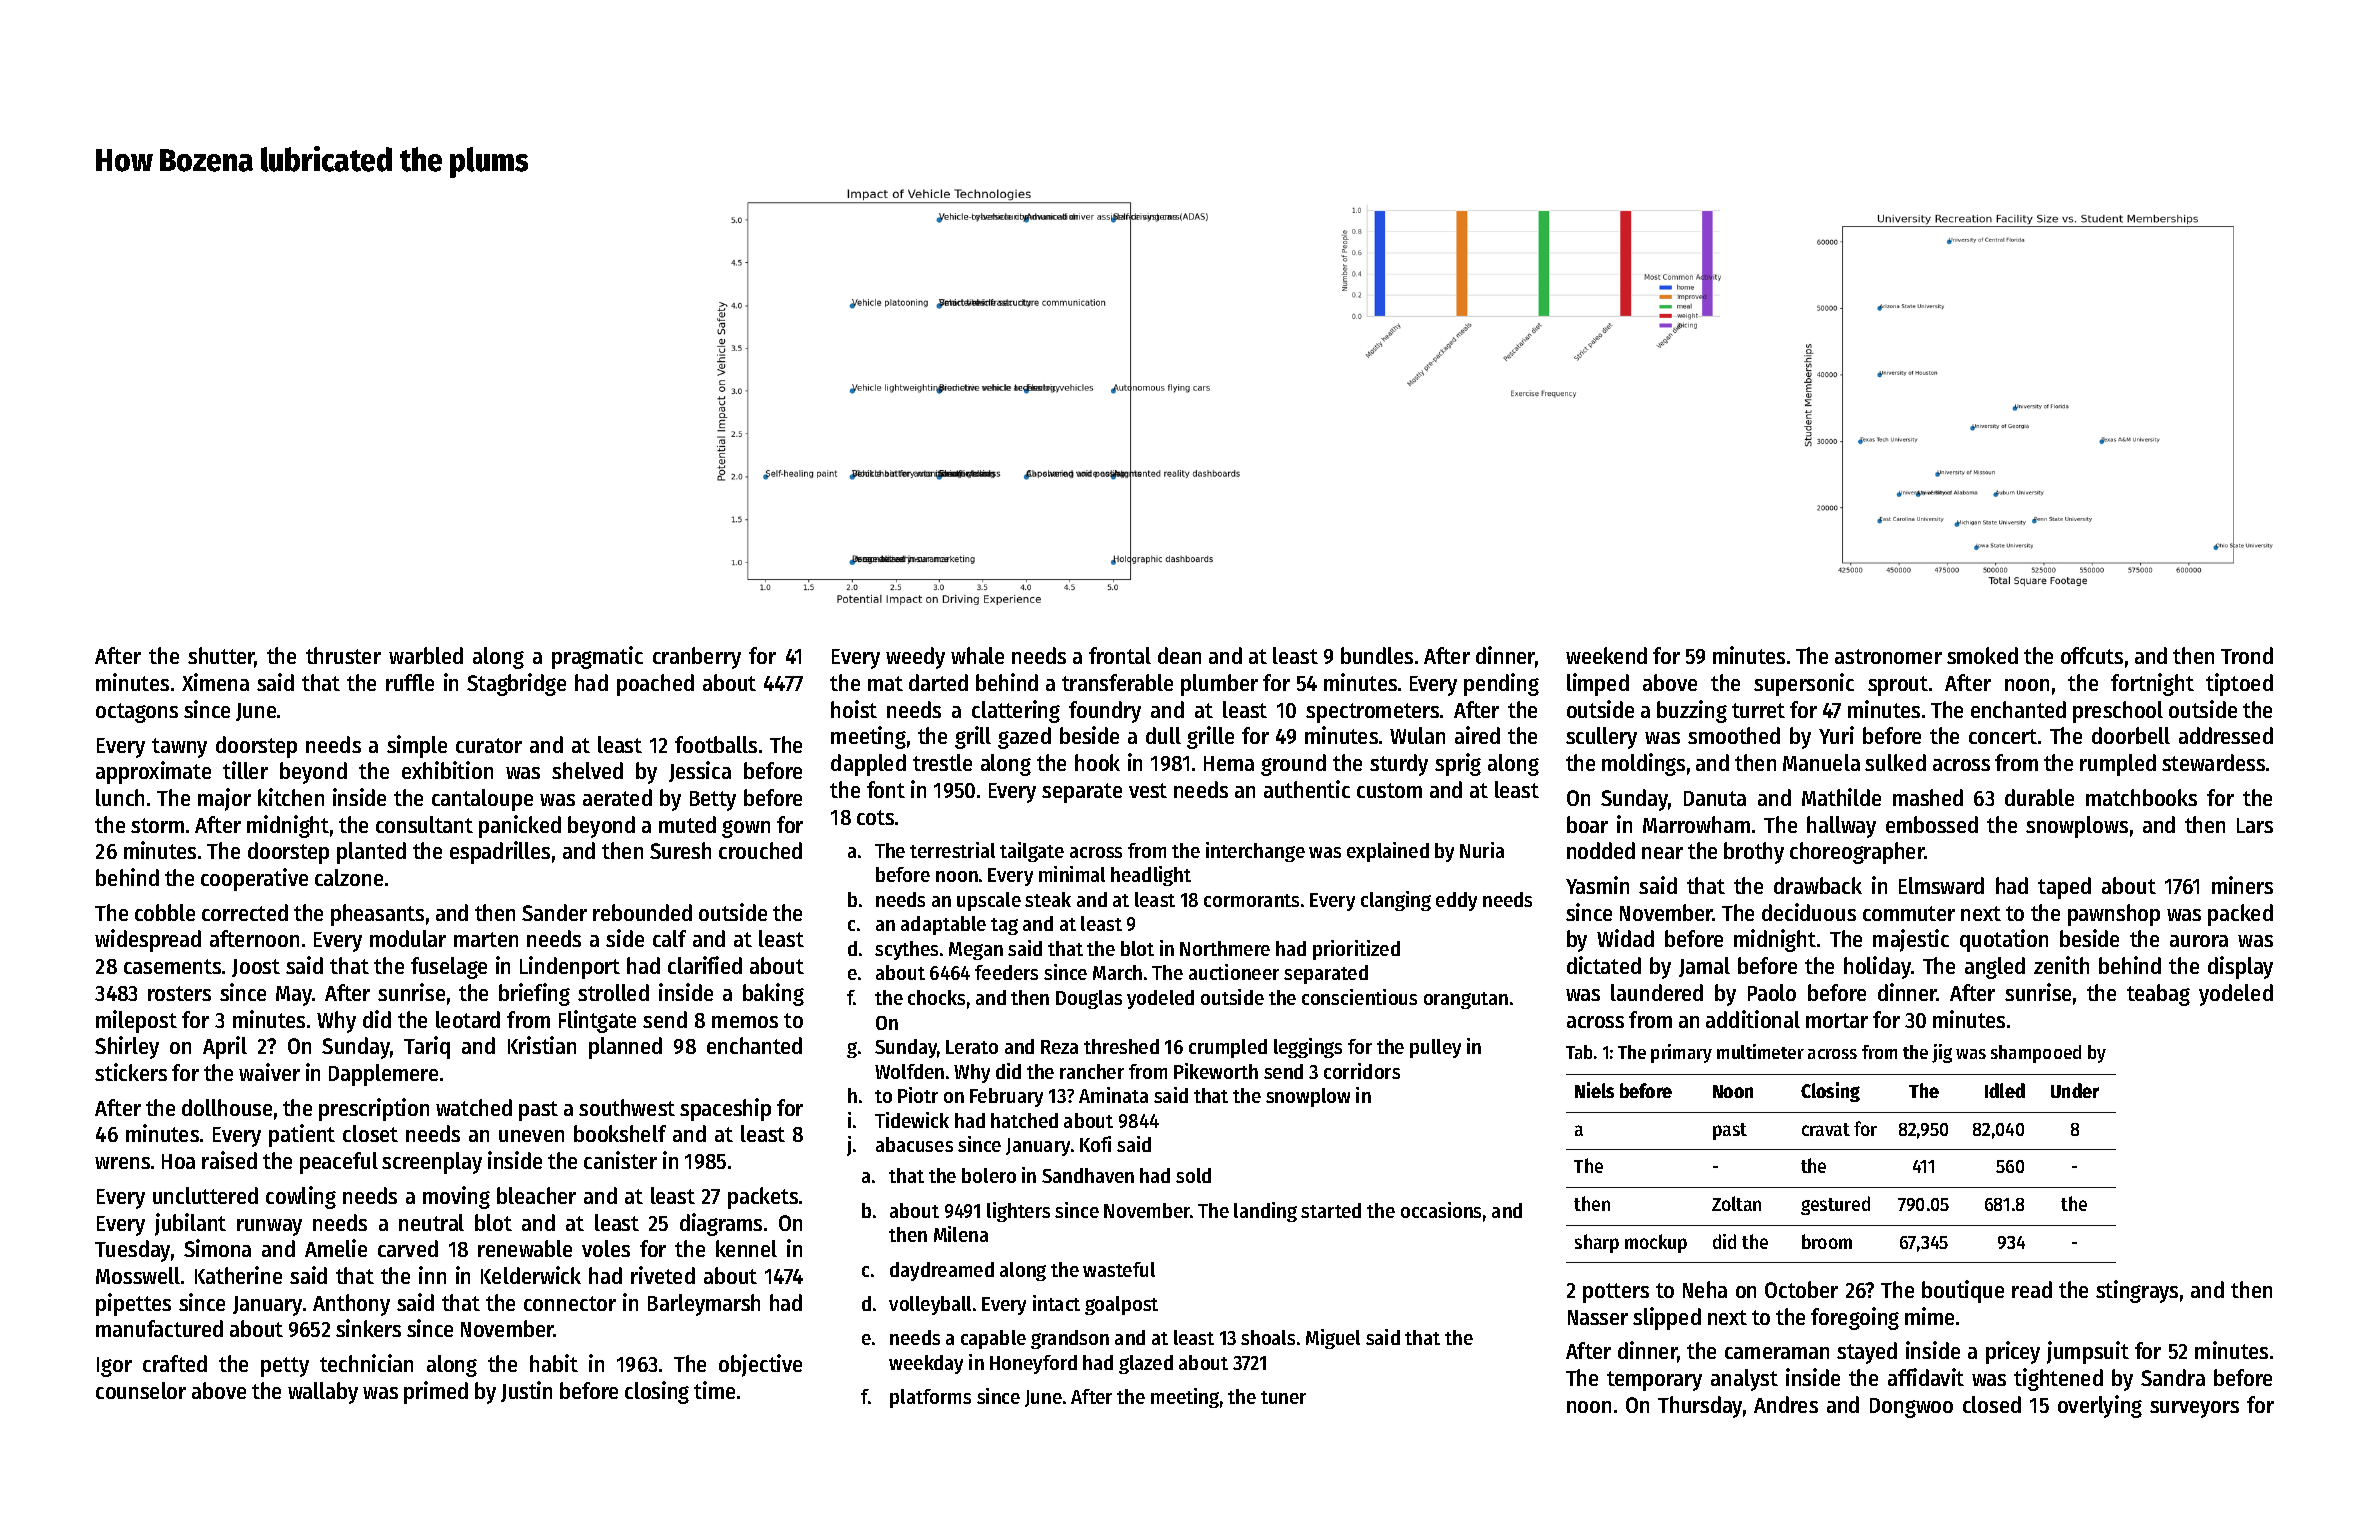 This page has width=2370, height=1533. I want to click on exhibition, so click(447, 770).
